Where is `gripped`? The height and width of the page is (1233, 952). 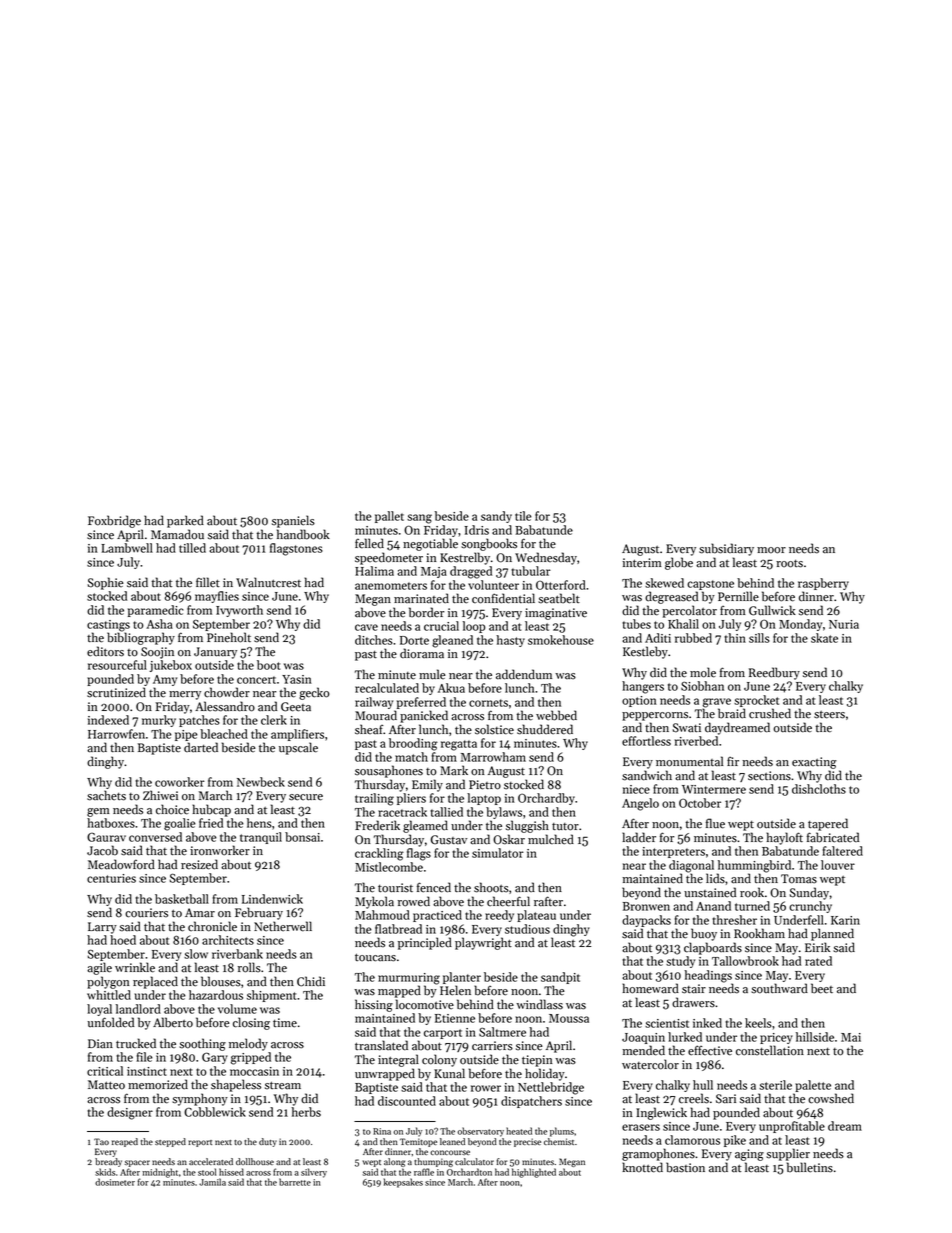
gripped is located at coordinates (251, 1058).
